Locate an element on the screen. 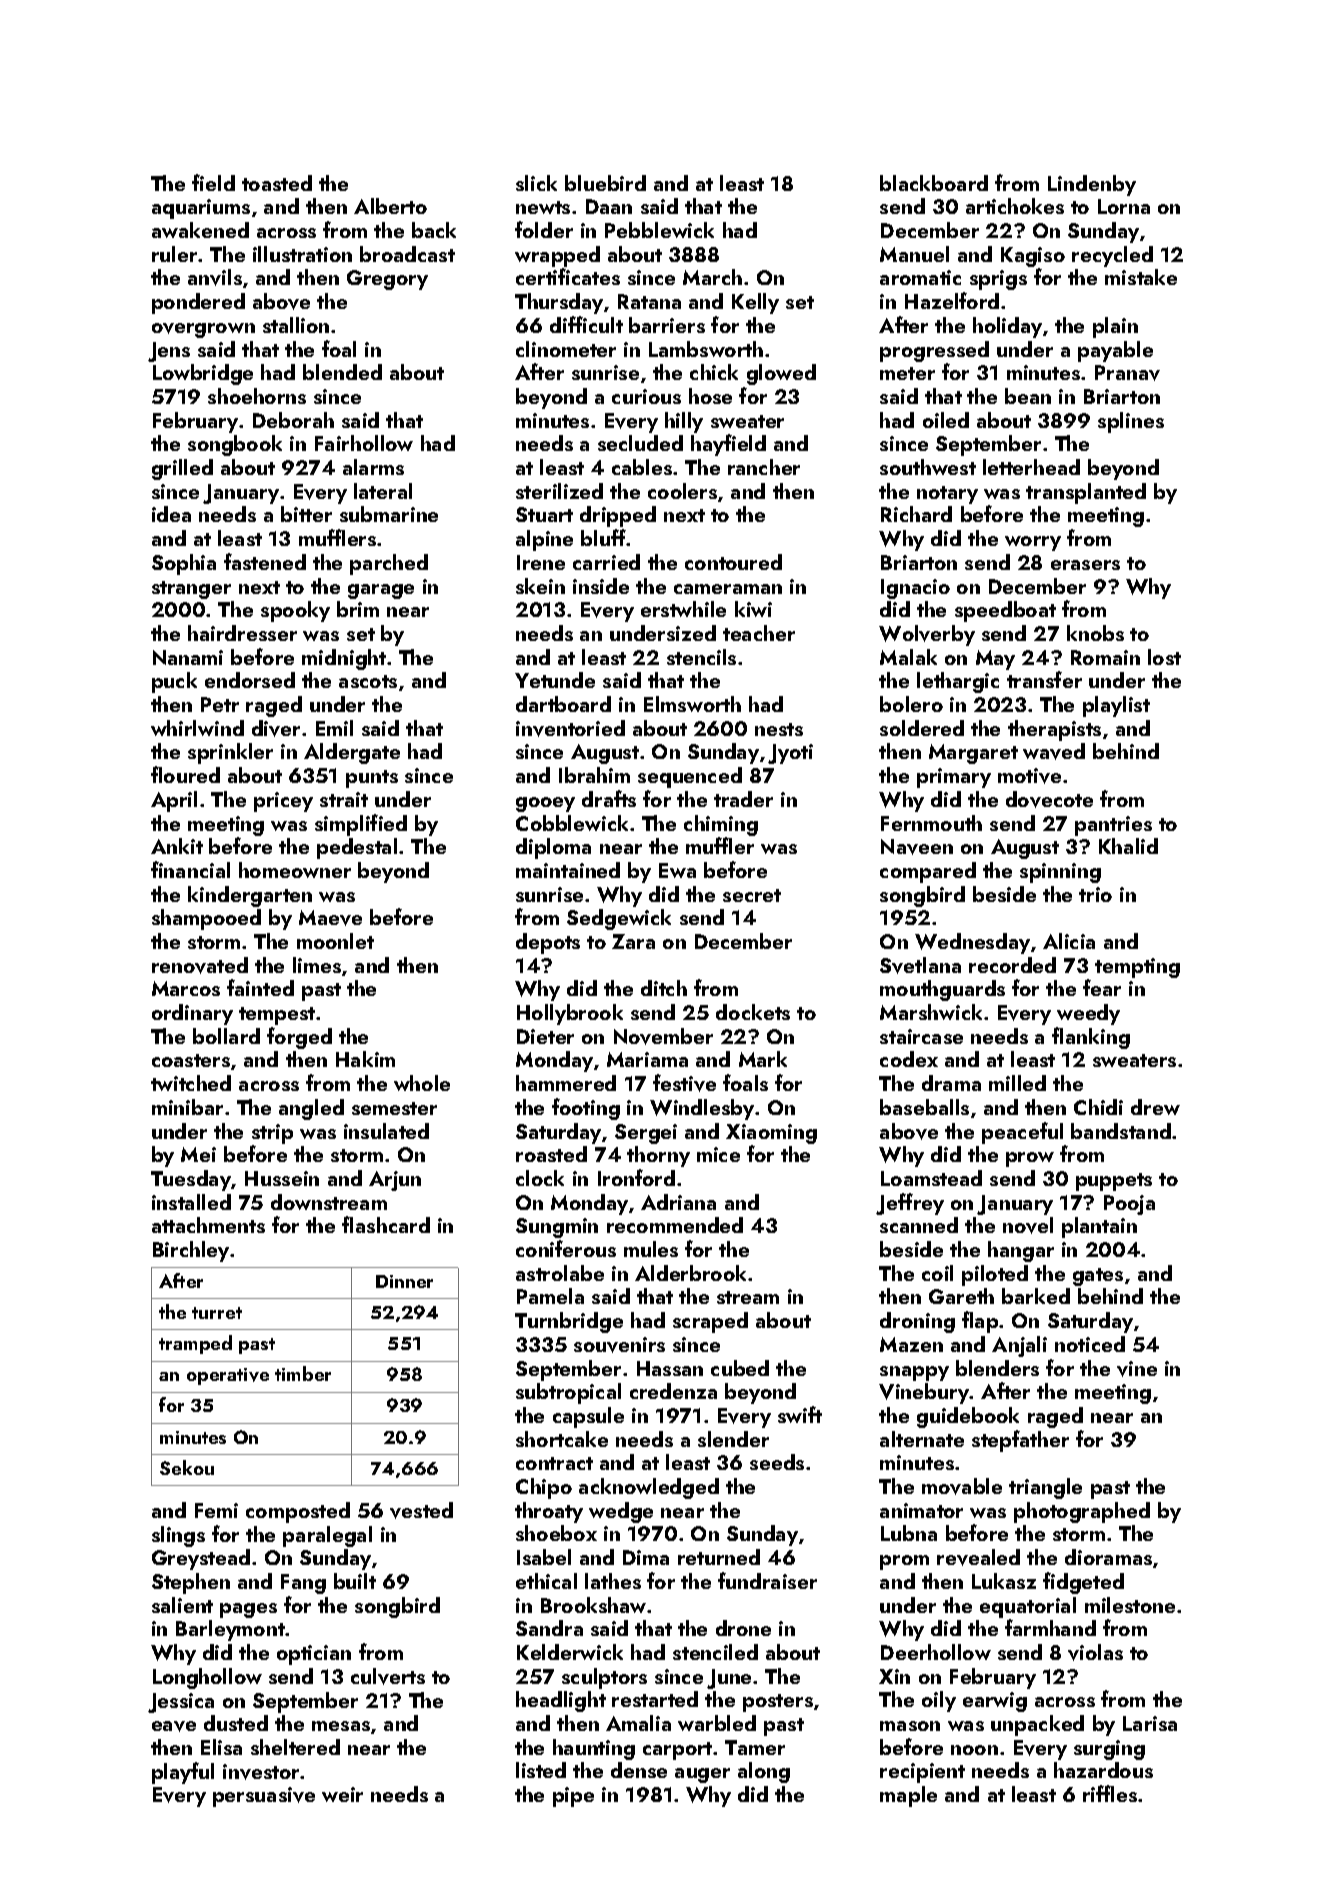  Dinner is located at coordinates (404, 1281).
